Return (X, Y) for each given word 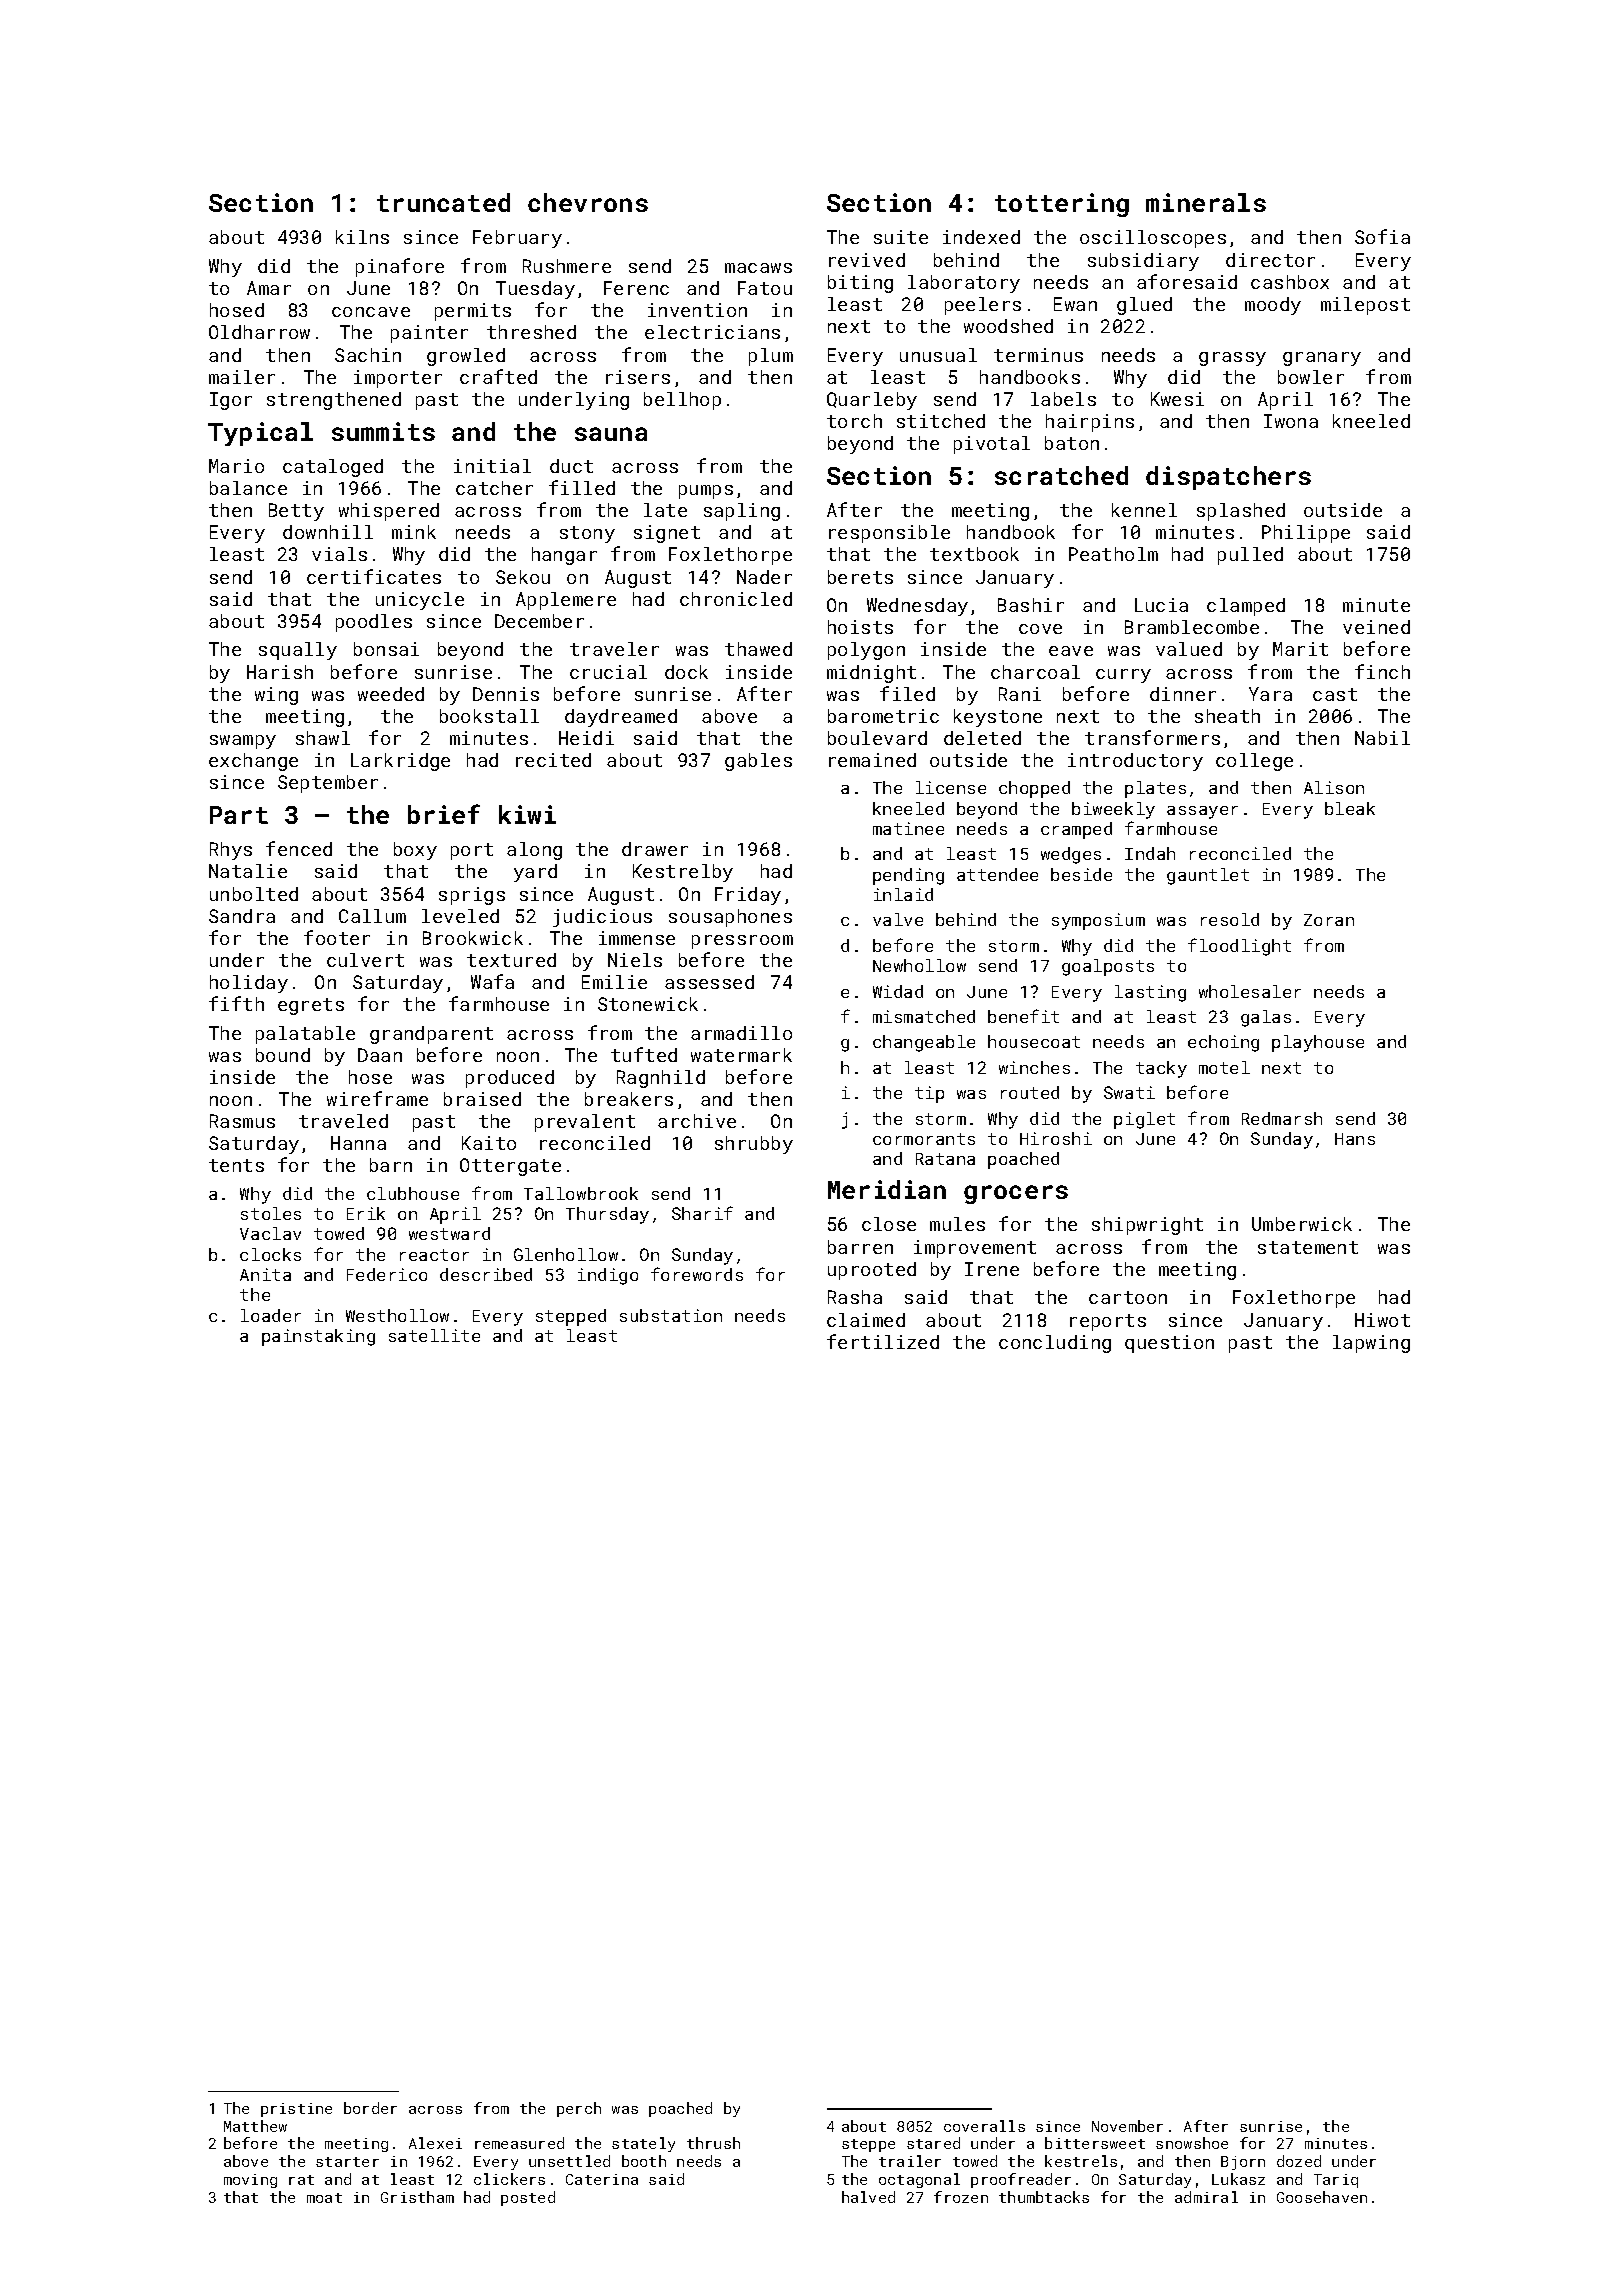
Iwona (1291, 421)
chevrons (588, 202)
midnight (871, 674)
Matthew (255, 2126)
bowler (1311, 377)
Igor (231, 401)
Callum (372, 916)
